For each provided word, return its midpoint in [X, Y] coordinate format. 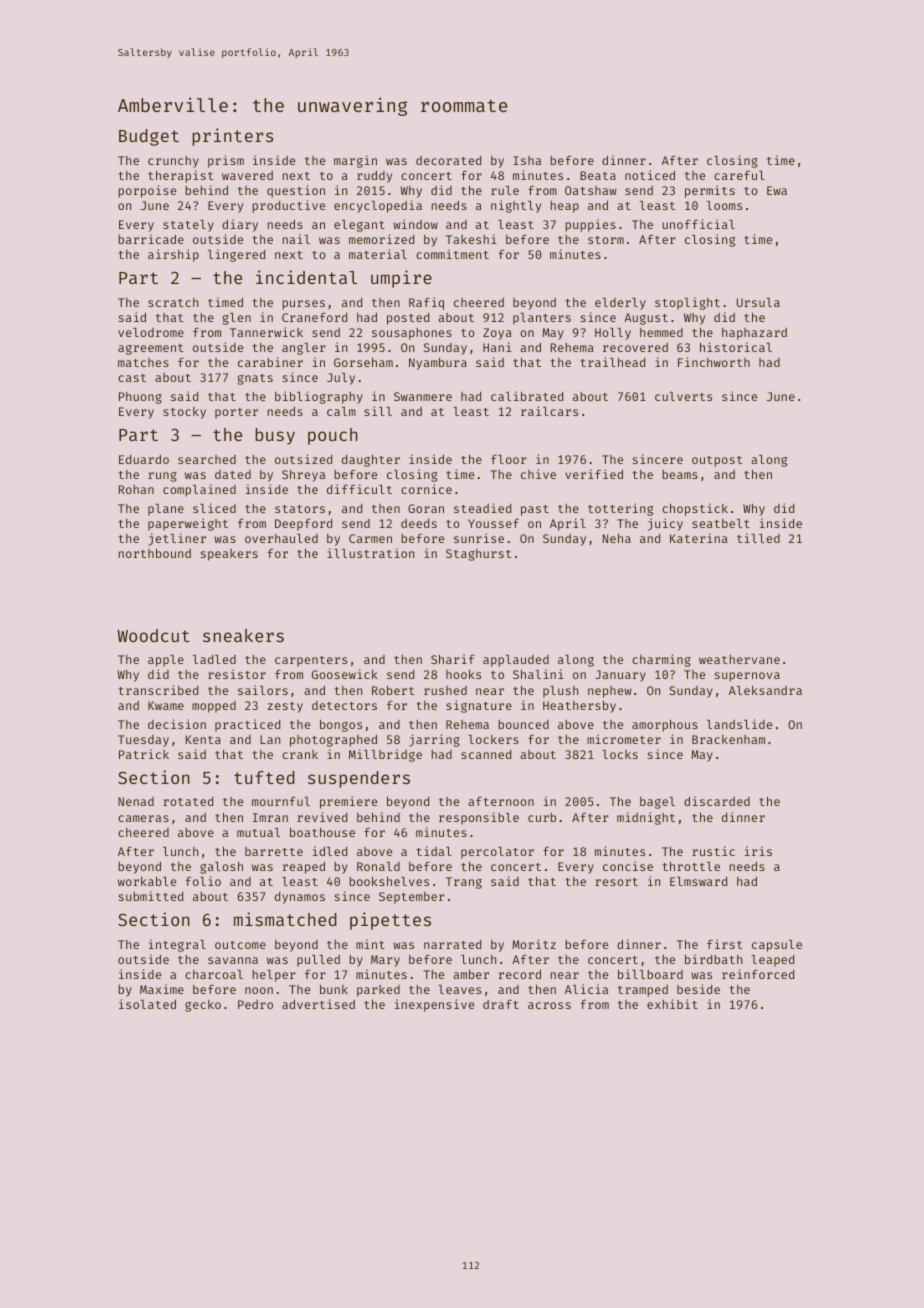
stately [188, 226]
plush [560, 692]
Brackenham [728, 739]
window [415, 224]
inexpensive [434, 1005]
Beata [598, 175]
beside [698, 989]
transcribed [158, 690]
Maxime [162, 989]
